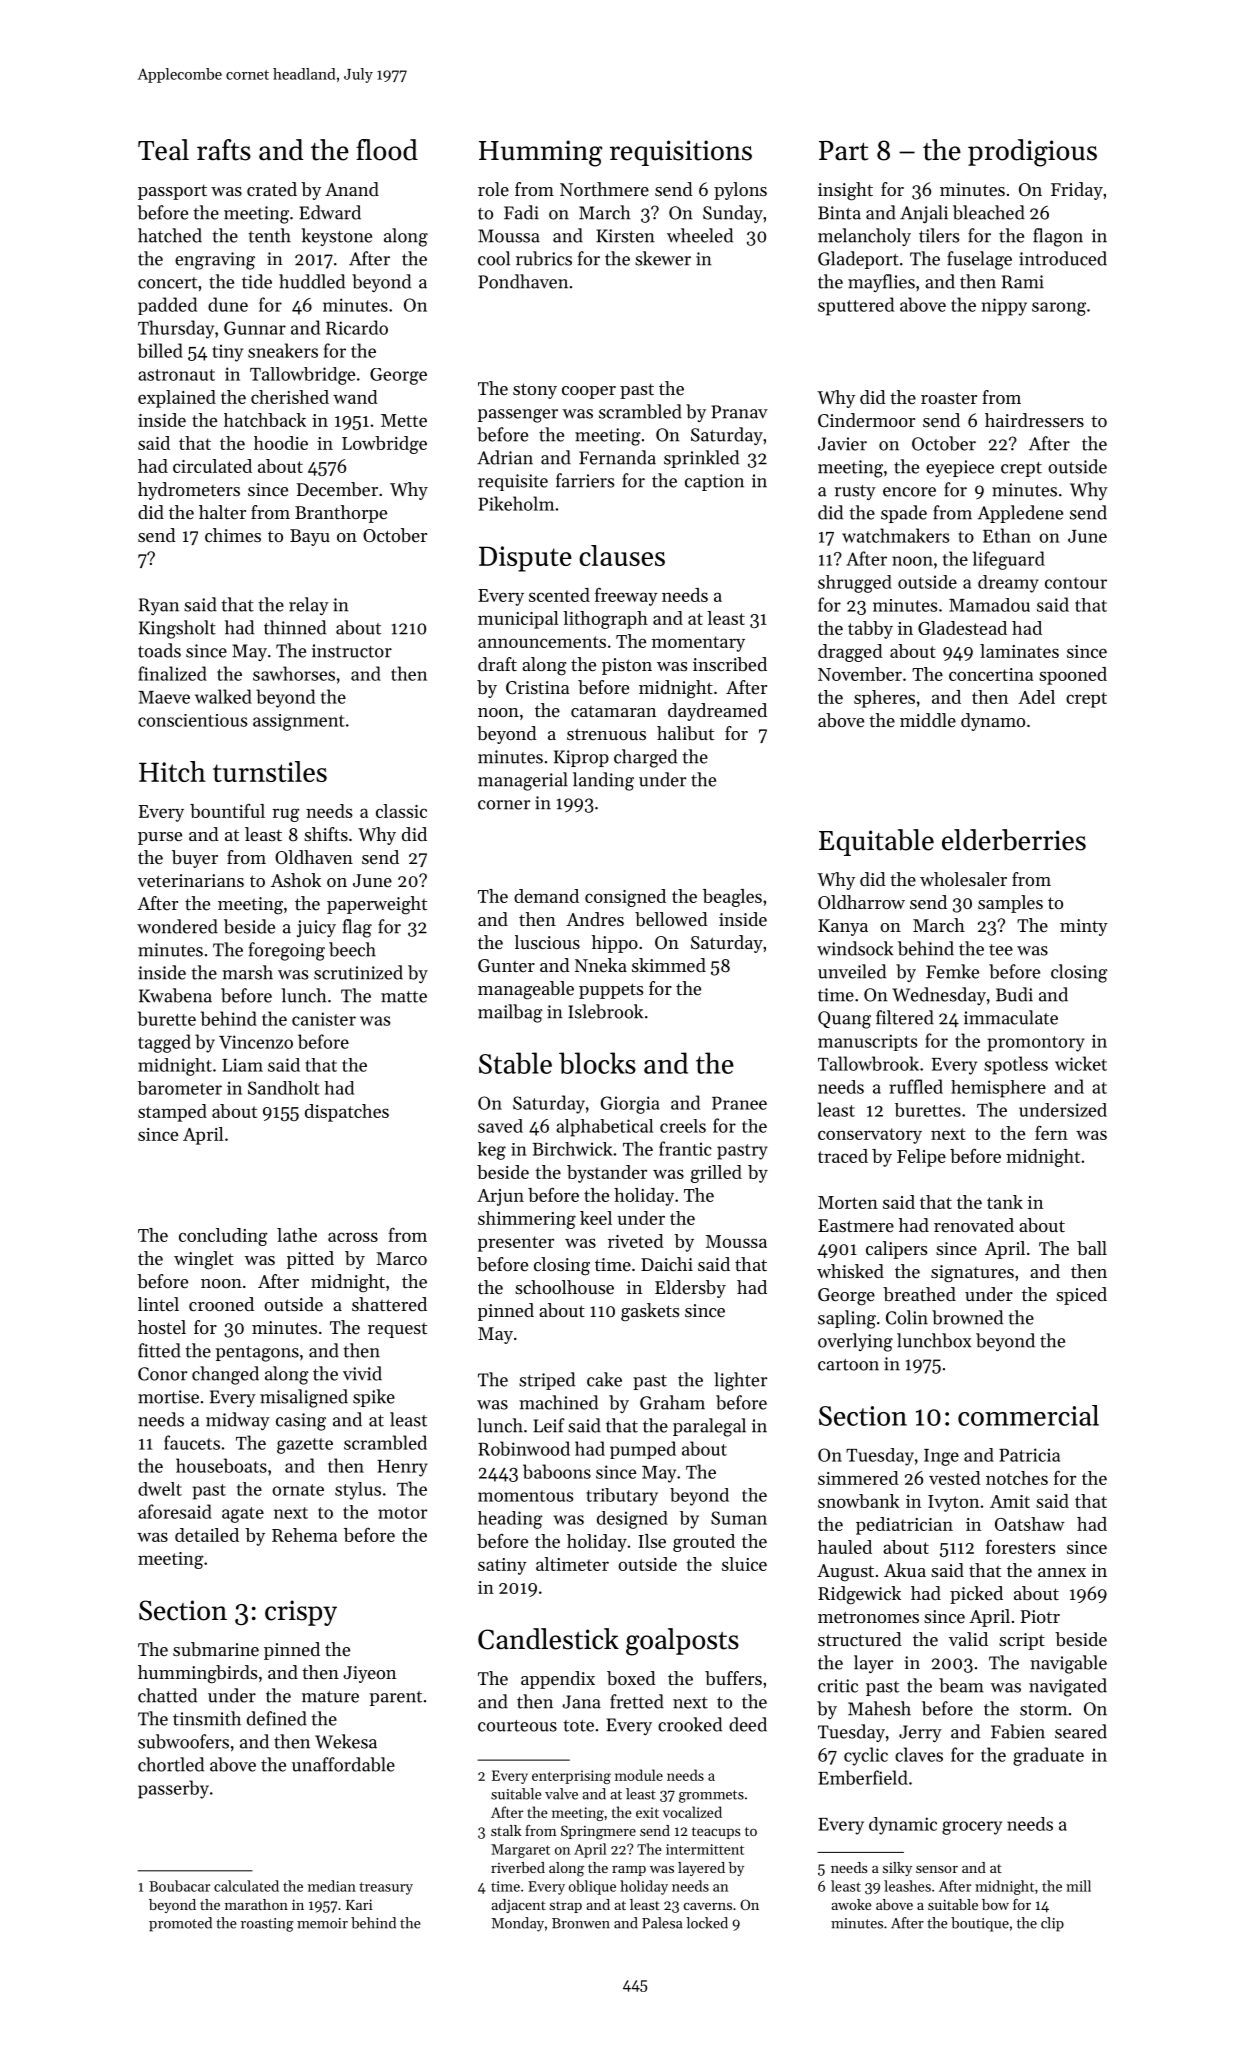 Image resolution: width=1245 pixels, height=2050 pixels. Describe the element at coordinates (256, 1904) in the screenshot. I see `marathon` at that location.
